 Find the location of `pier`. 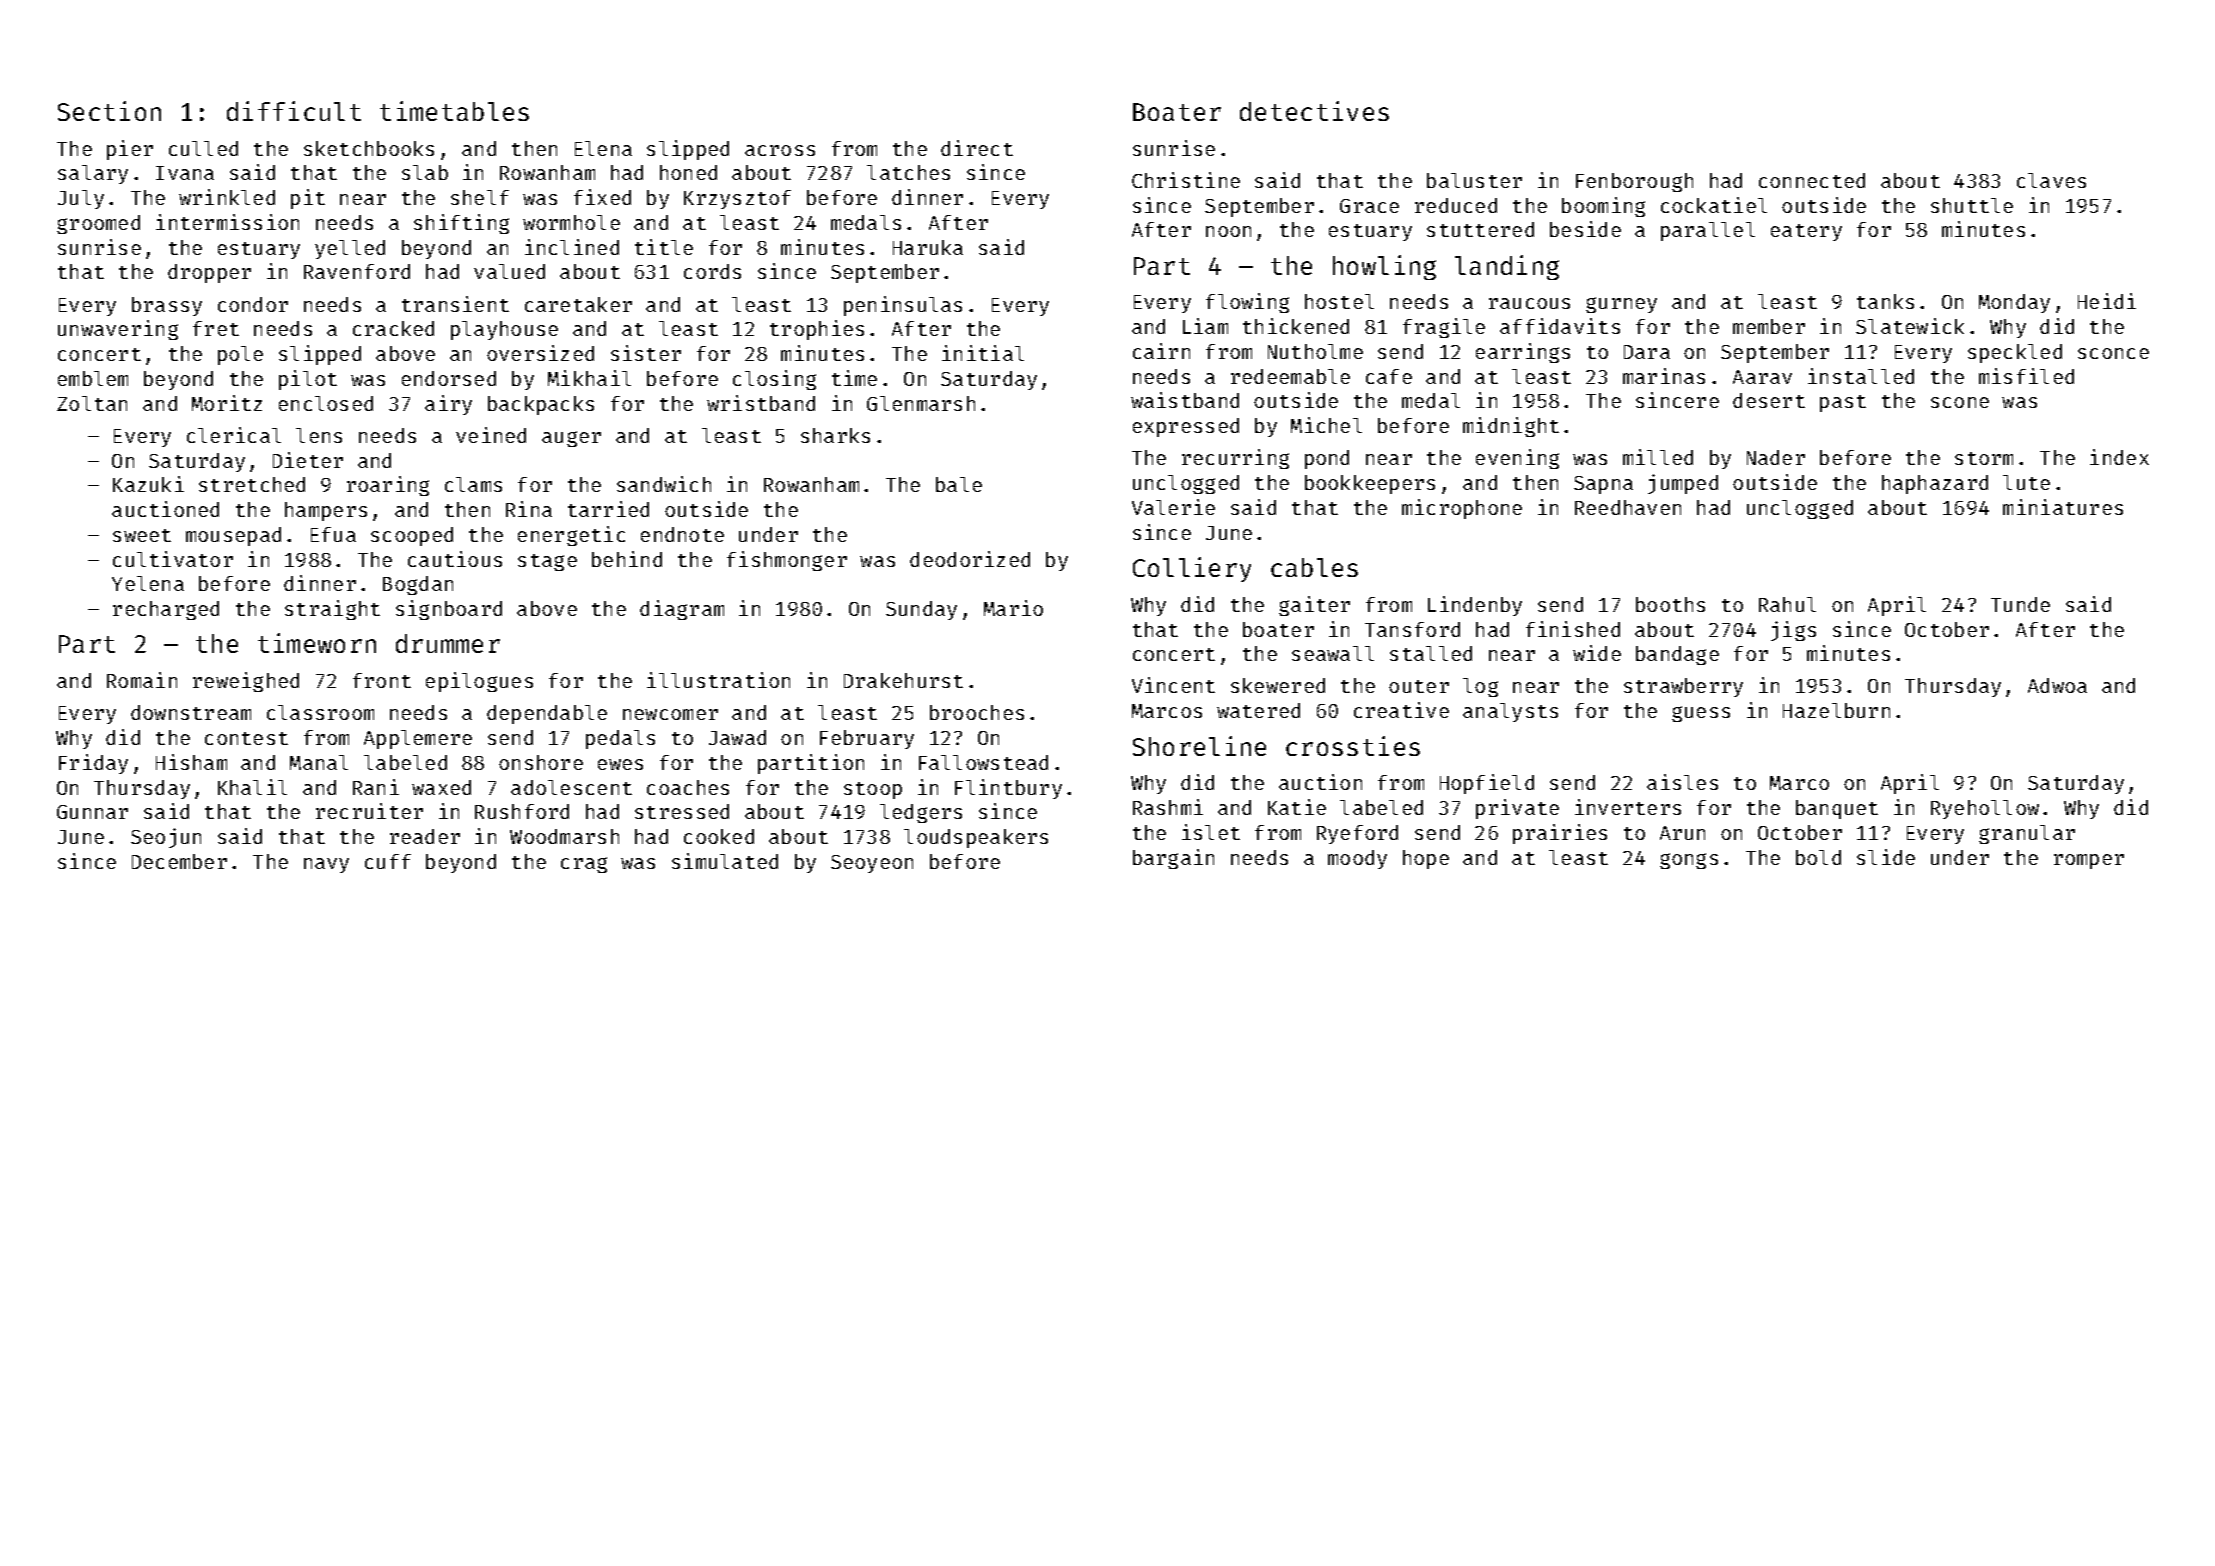

pier is located at coordinates (130, 150).
